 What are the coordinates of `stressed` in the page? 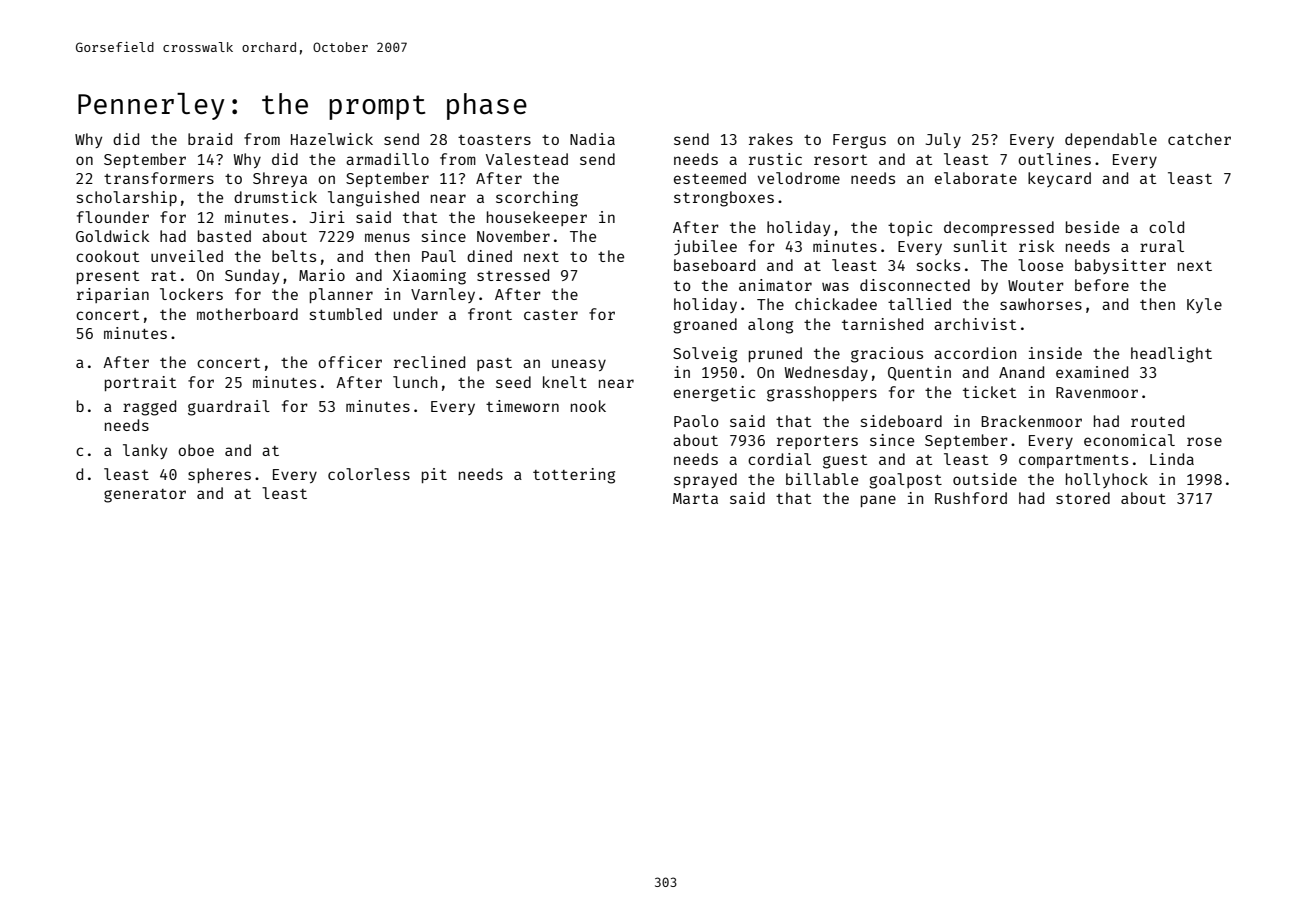 It's located at (513, 275).
